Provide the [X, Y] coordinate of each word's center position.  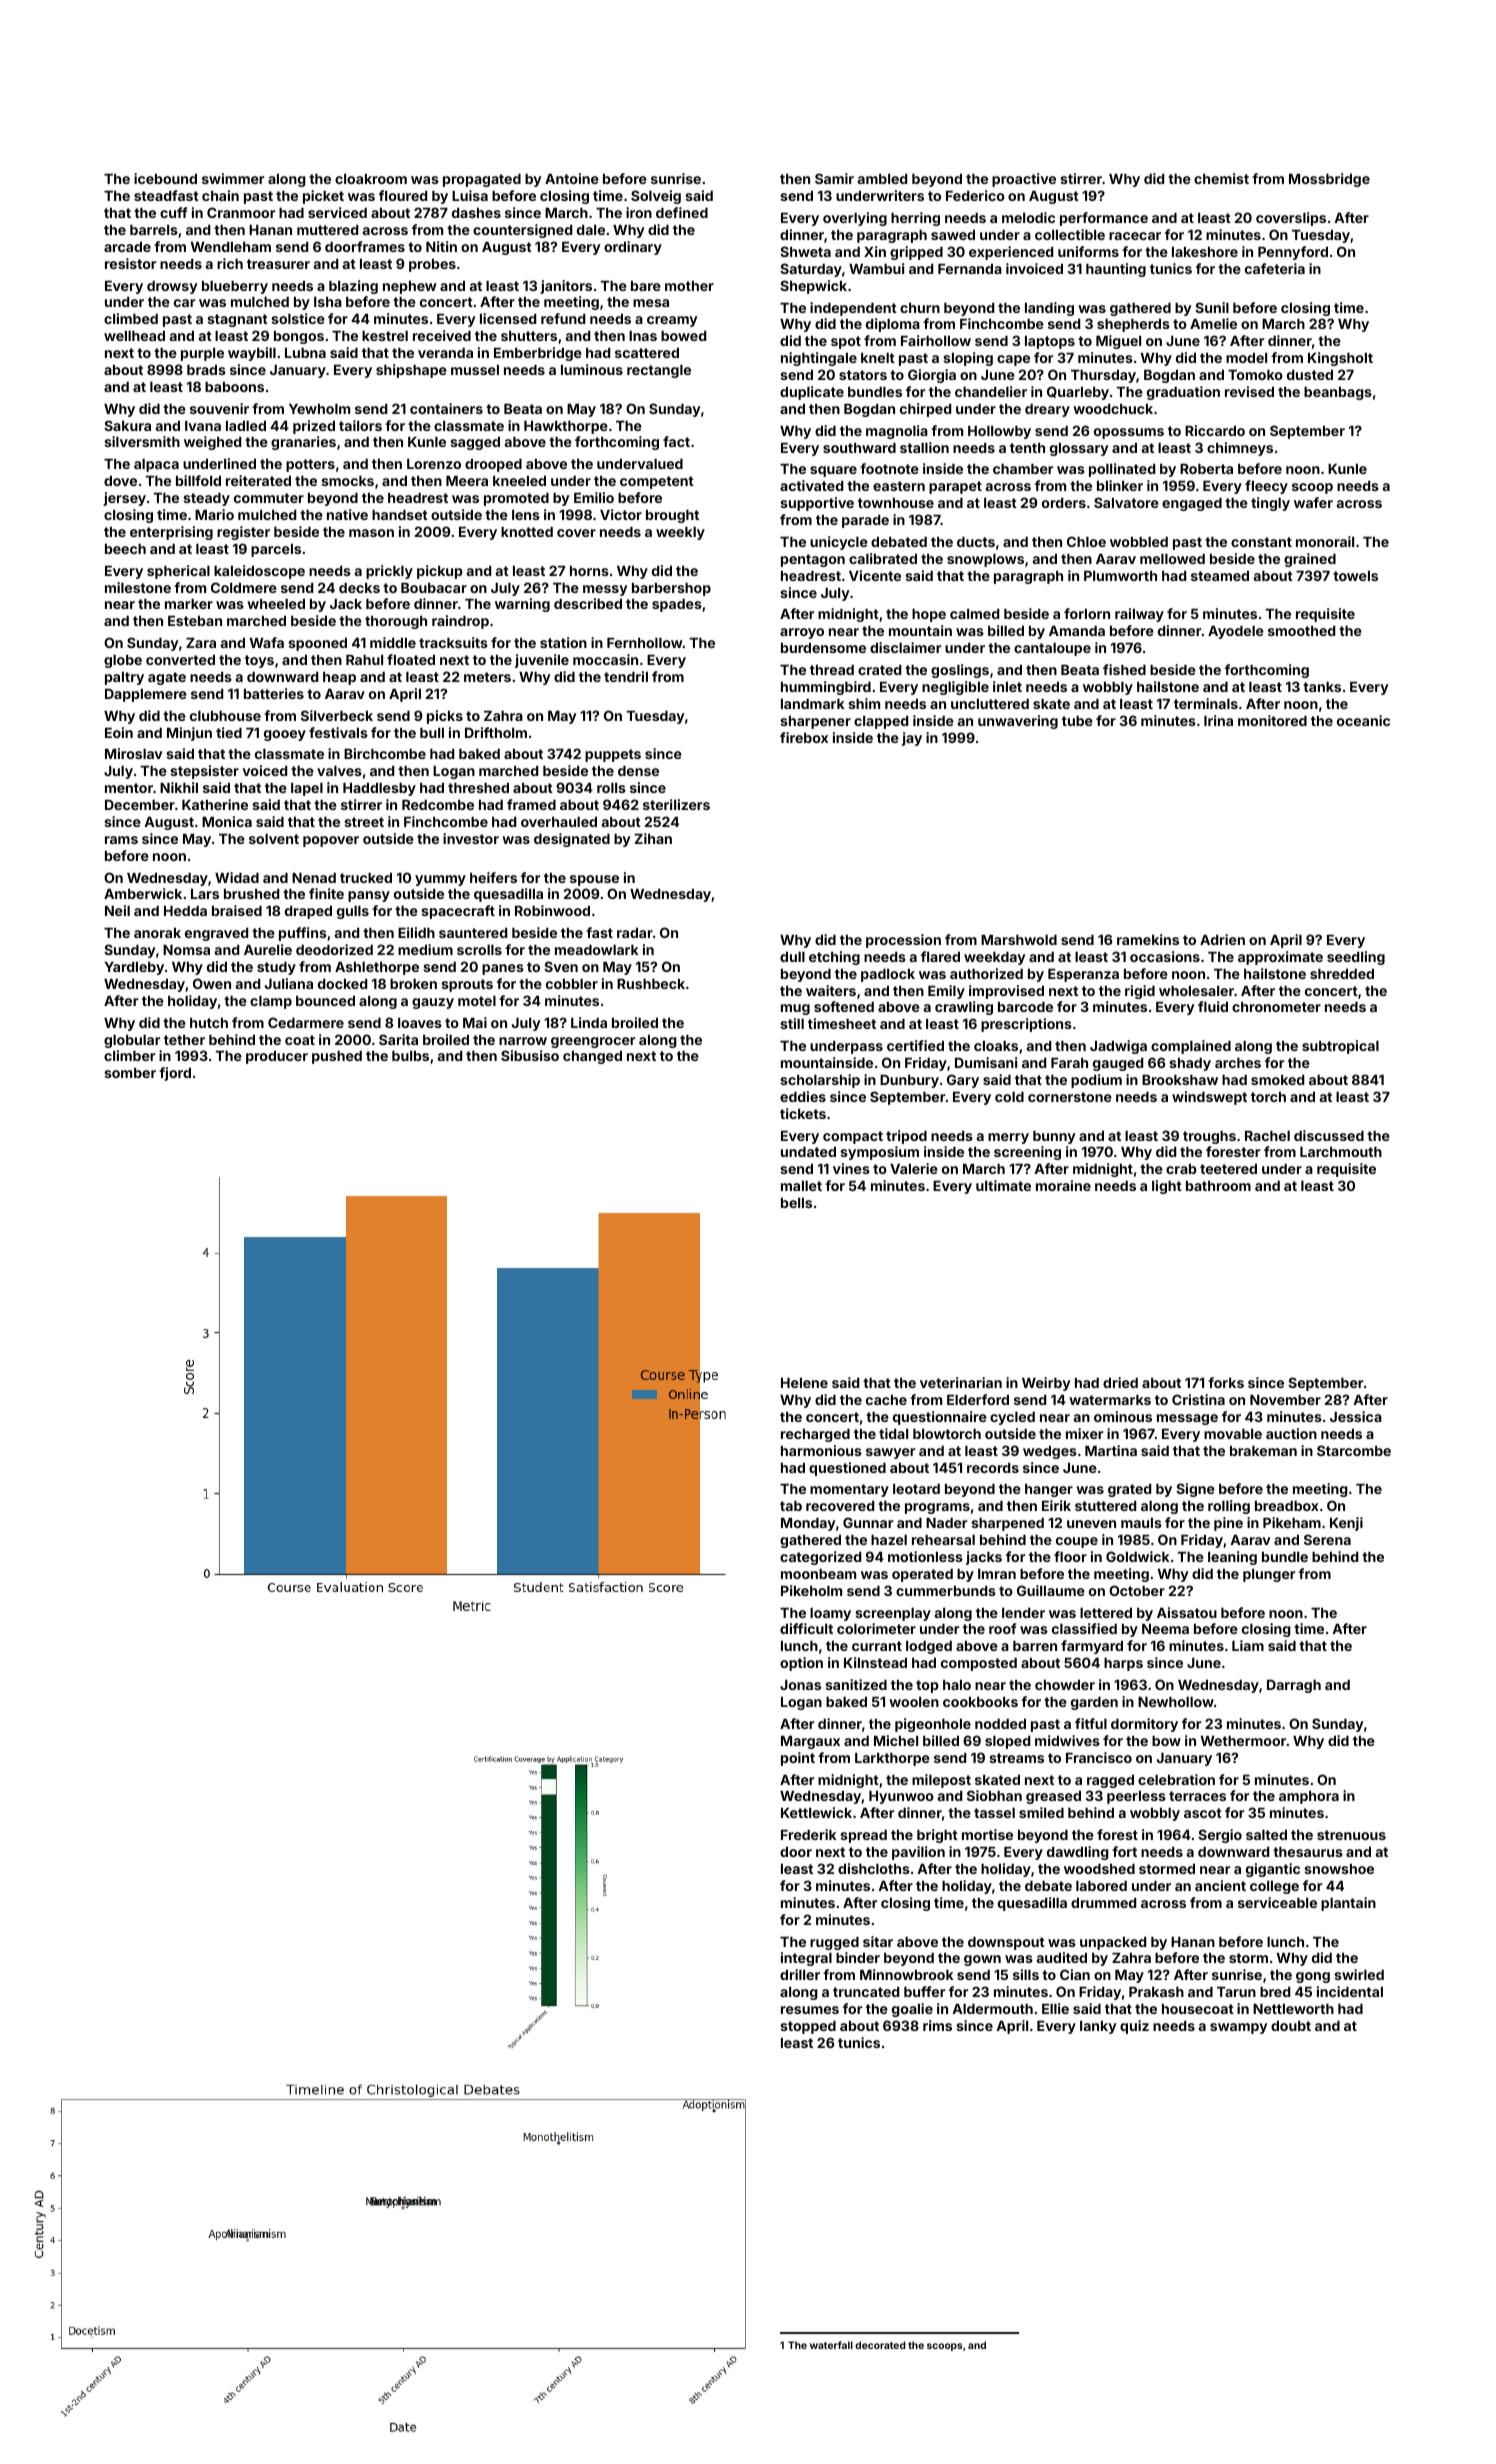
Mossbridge [1329, 180]
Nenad [314, 878]
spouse [594, 880]
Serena [1327, 1539]
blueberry [235, 287]
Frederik [809, 1834]
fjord [175, 1074]
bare [646, 286]
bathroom [1218, 1186]
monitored [1272, 720]
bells [796, 1203]
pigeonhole [933, 1725]
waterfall [831, 2345]
